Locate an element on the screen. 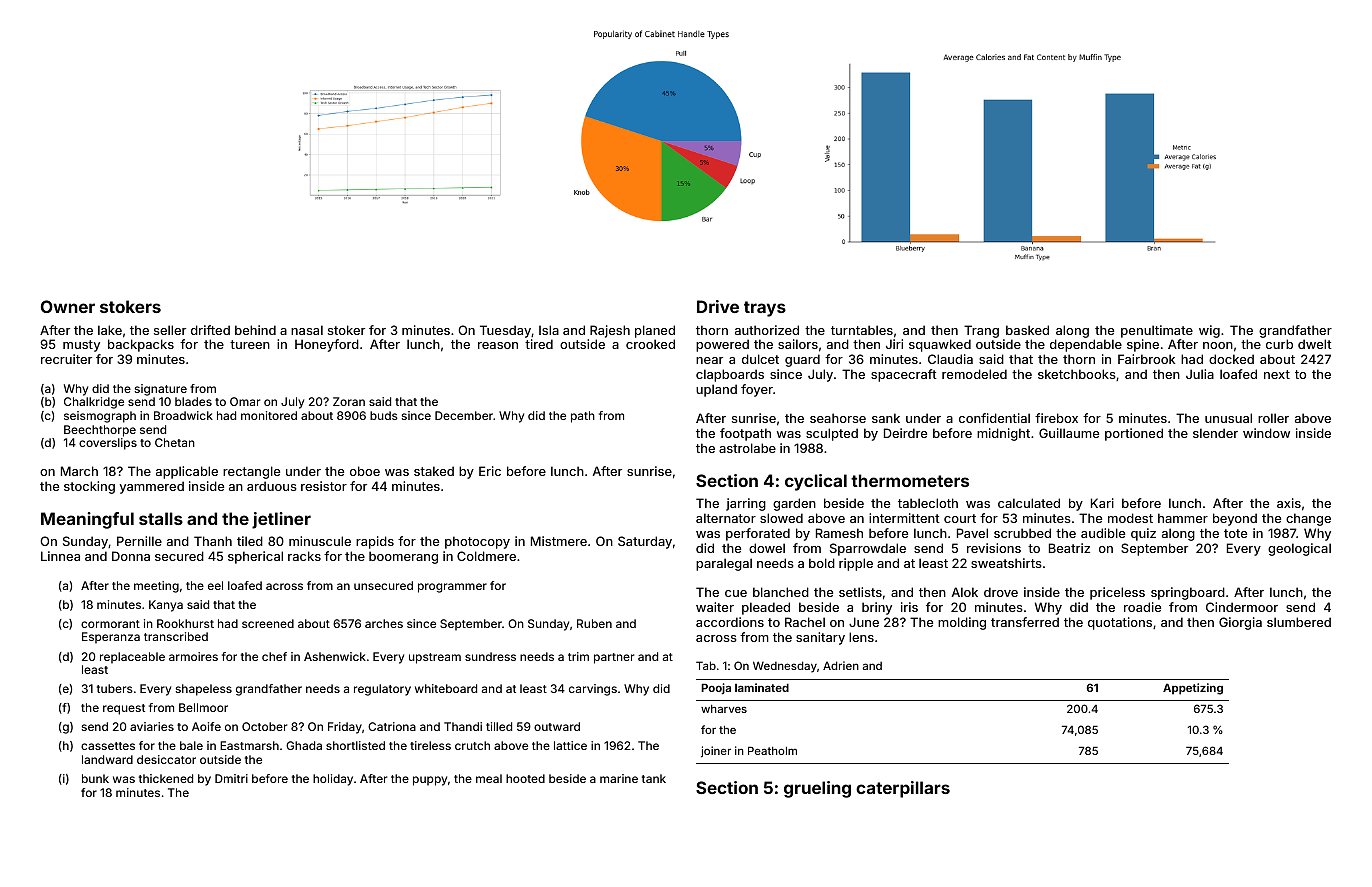  springboard is located at coordinates (1188, 593).
